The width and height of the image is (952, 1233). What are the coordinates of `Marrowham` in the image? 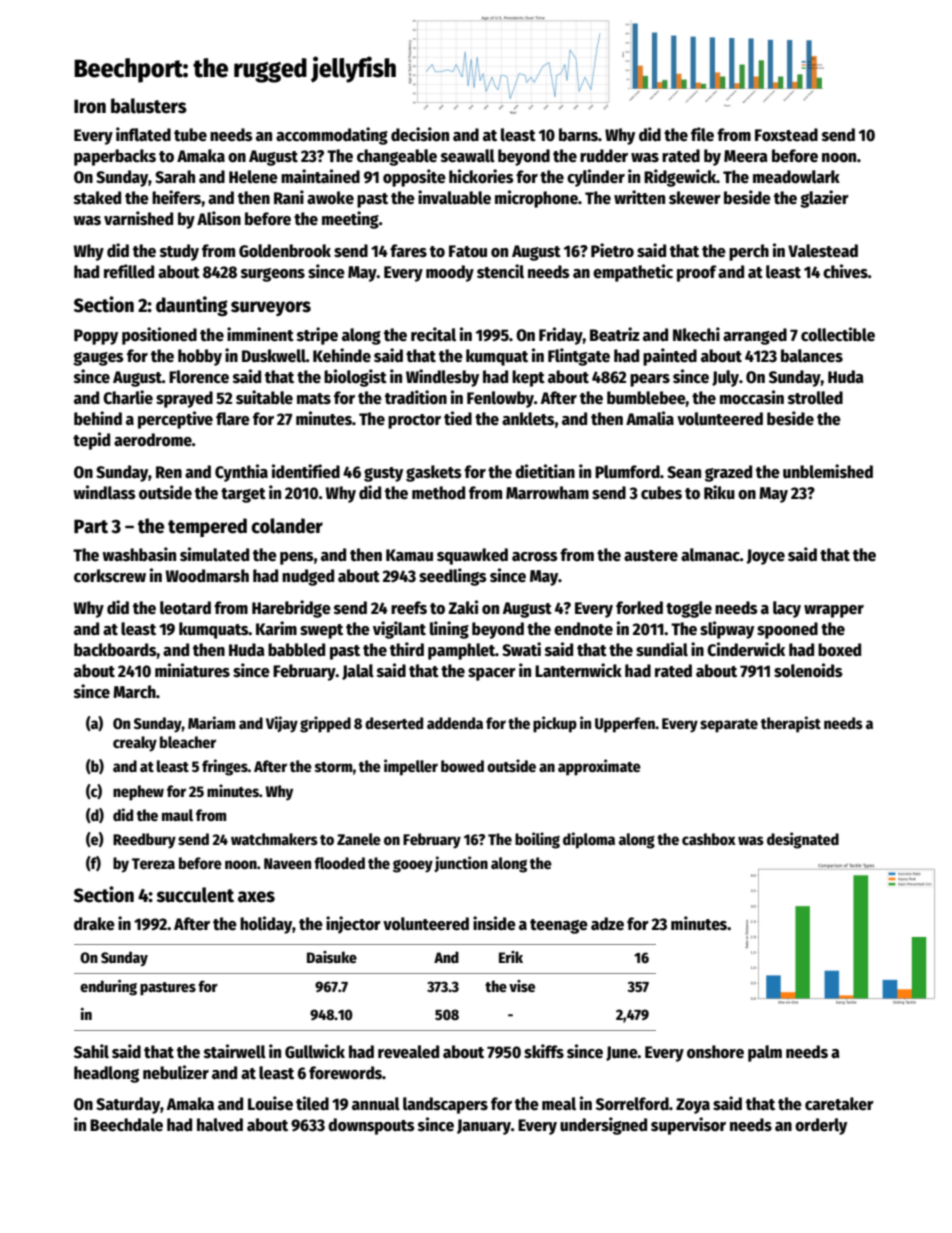 It's located at (547, 493).
